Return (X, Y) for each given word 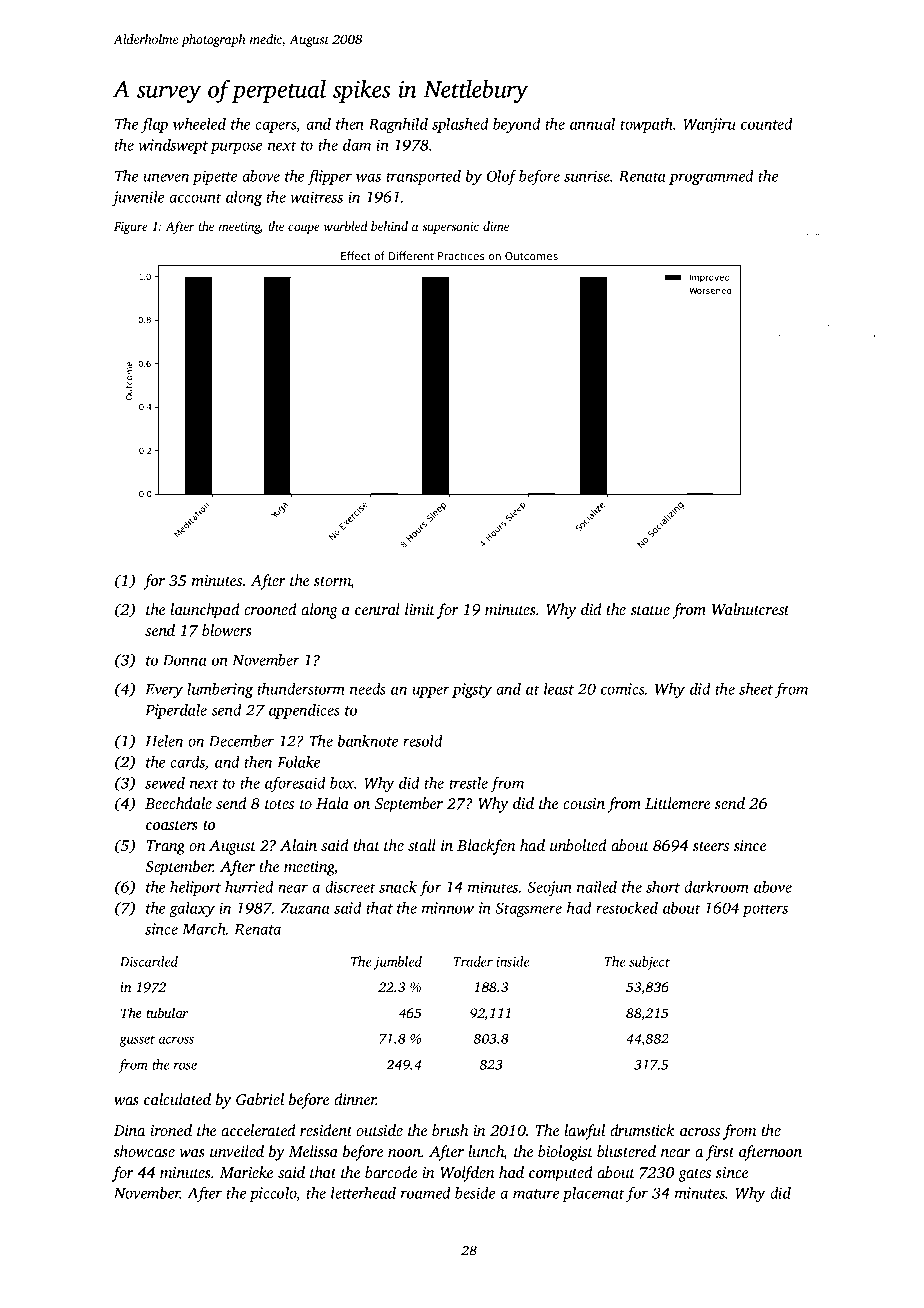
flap (154, 125)
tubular (167, 1012)
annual (592, 124)
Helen (164, 741)
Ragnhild (398, 125)
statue (650, 610)
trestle (468, 783)
